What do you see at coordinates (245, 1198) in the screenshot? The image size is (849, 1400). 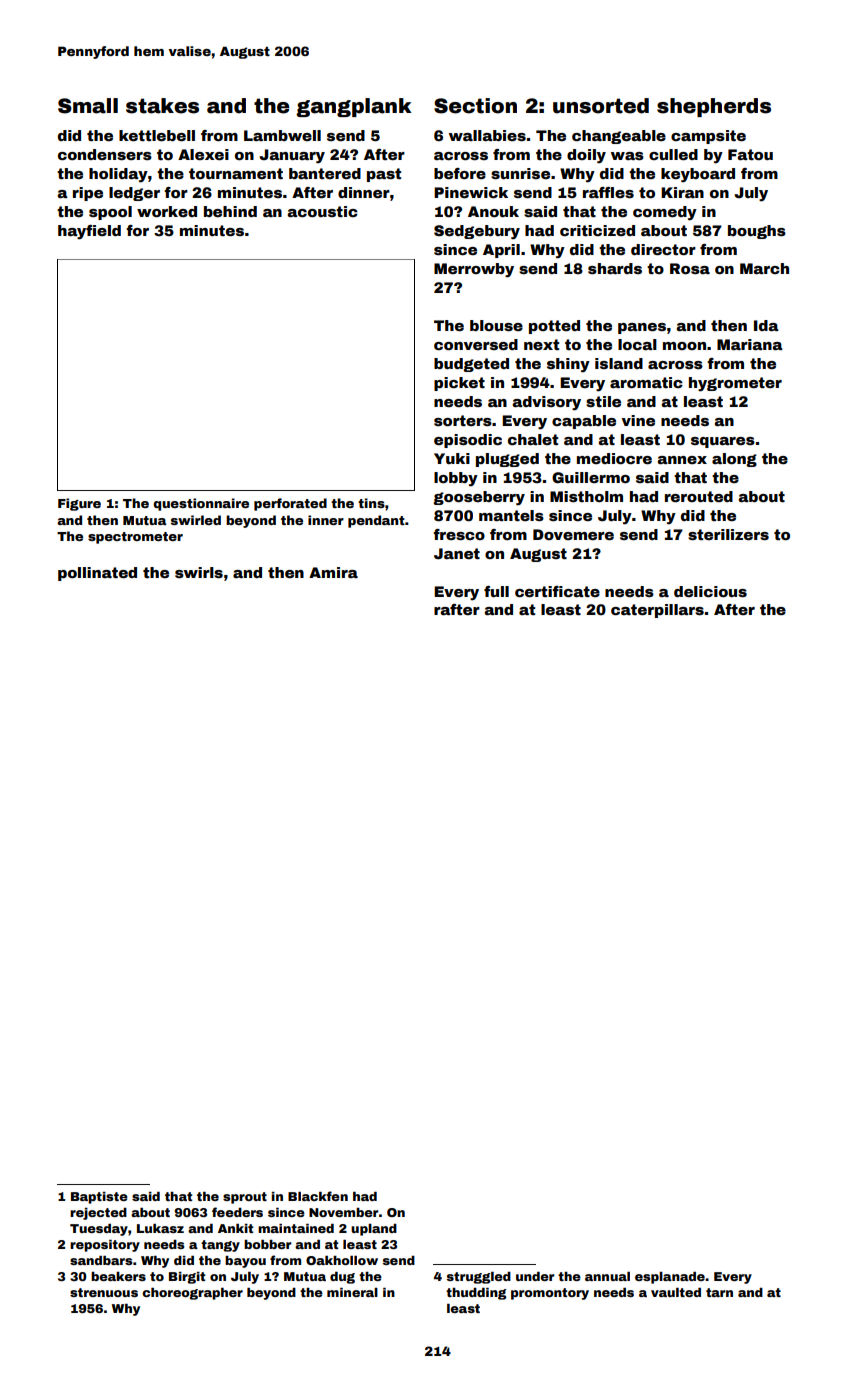 I see `sprout` at bounding box center [245, 1198].
